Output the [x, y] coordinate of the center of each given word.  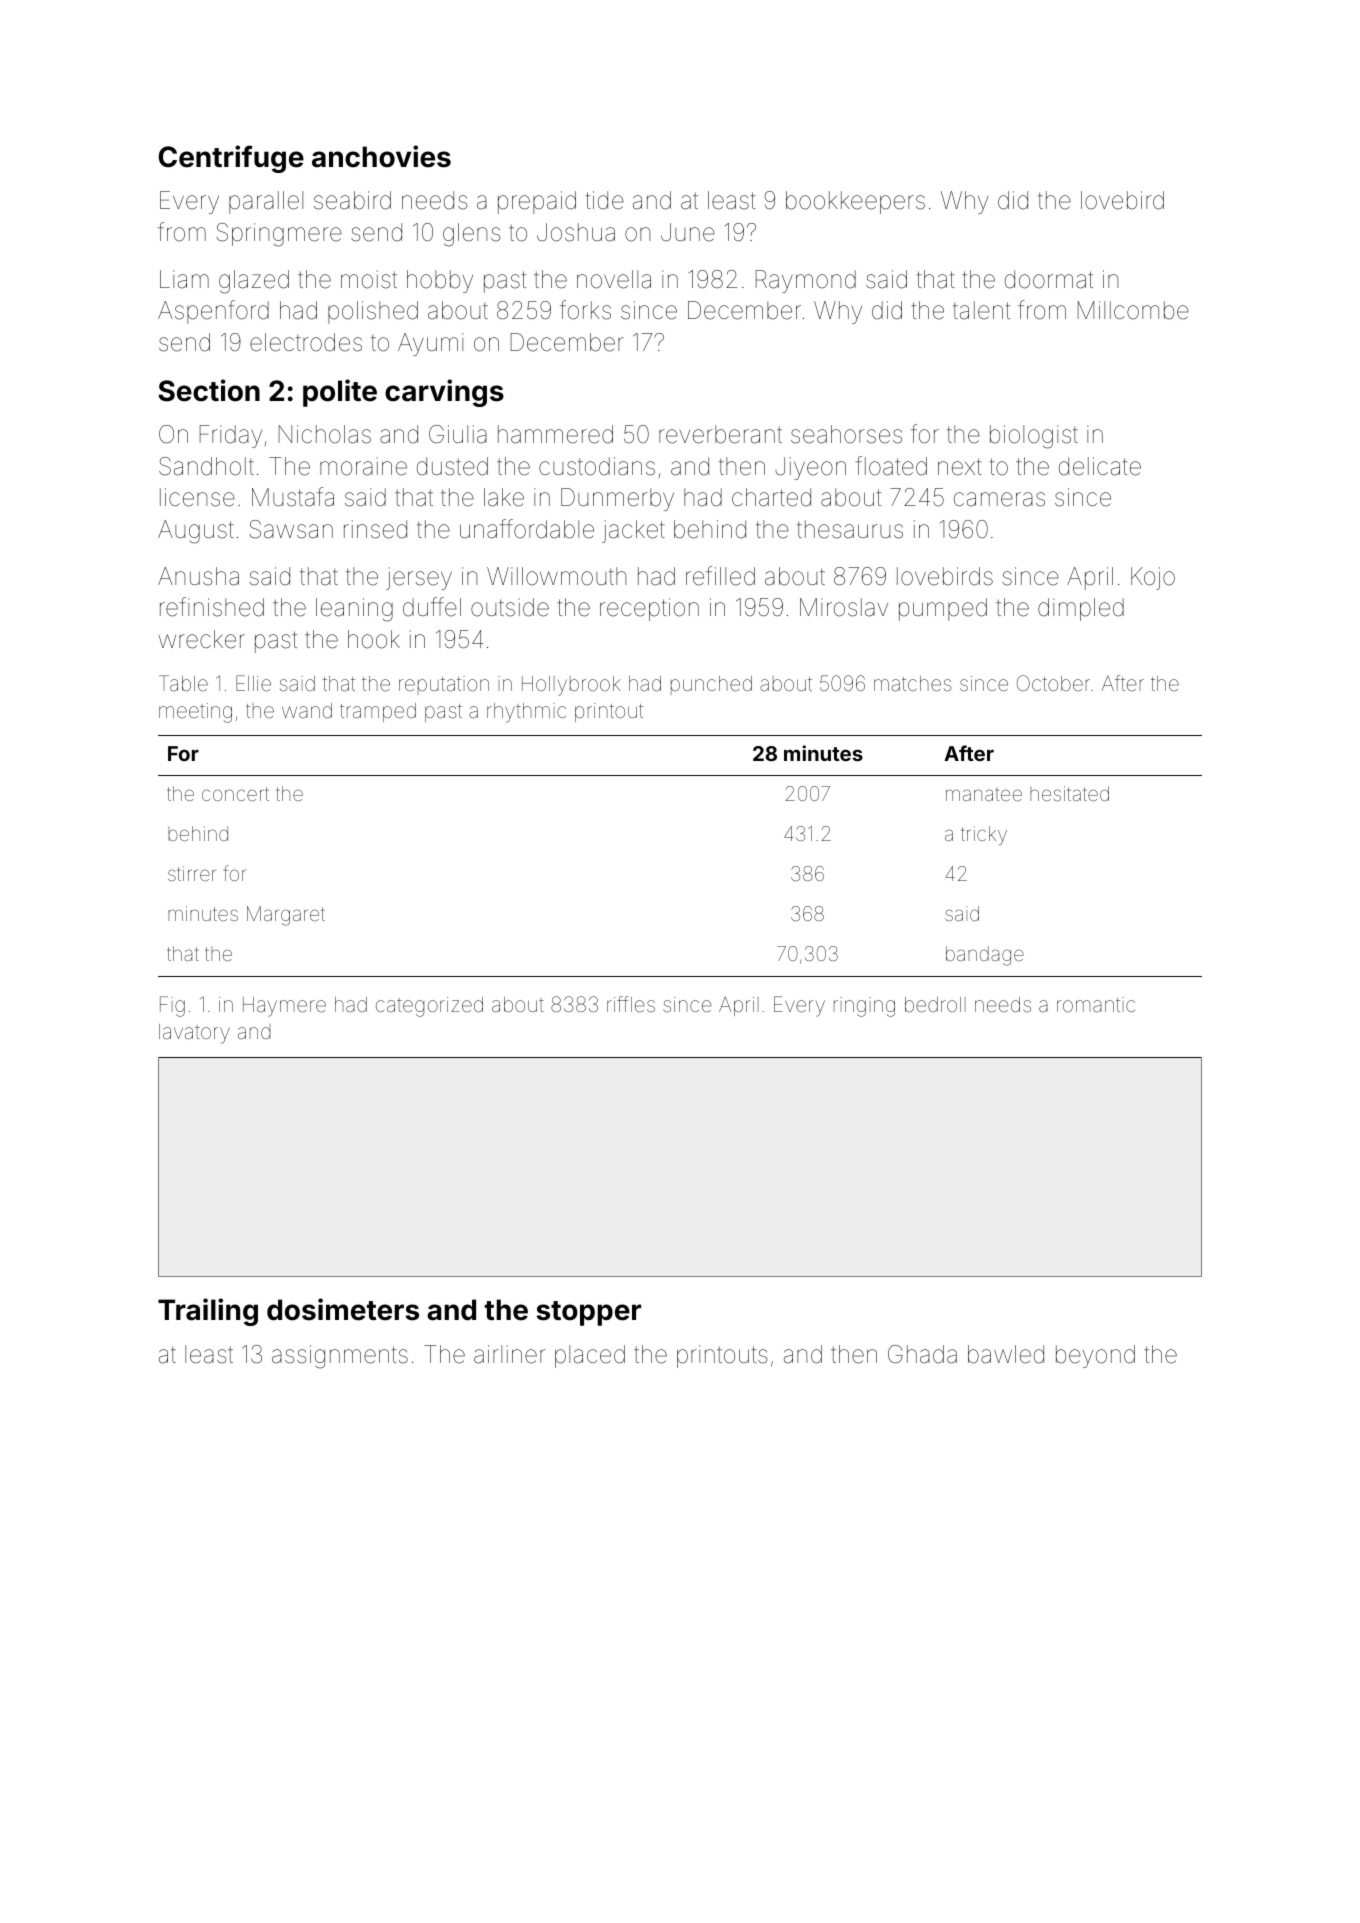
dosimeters [343, 1309]
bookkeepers [855, 202]
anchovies [381, 156]
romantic [1096, 1004]
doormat [1049, 279]
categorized [429, 1007]
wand [307, 710]
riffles [631, 1004]
